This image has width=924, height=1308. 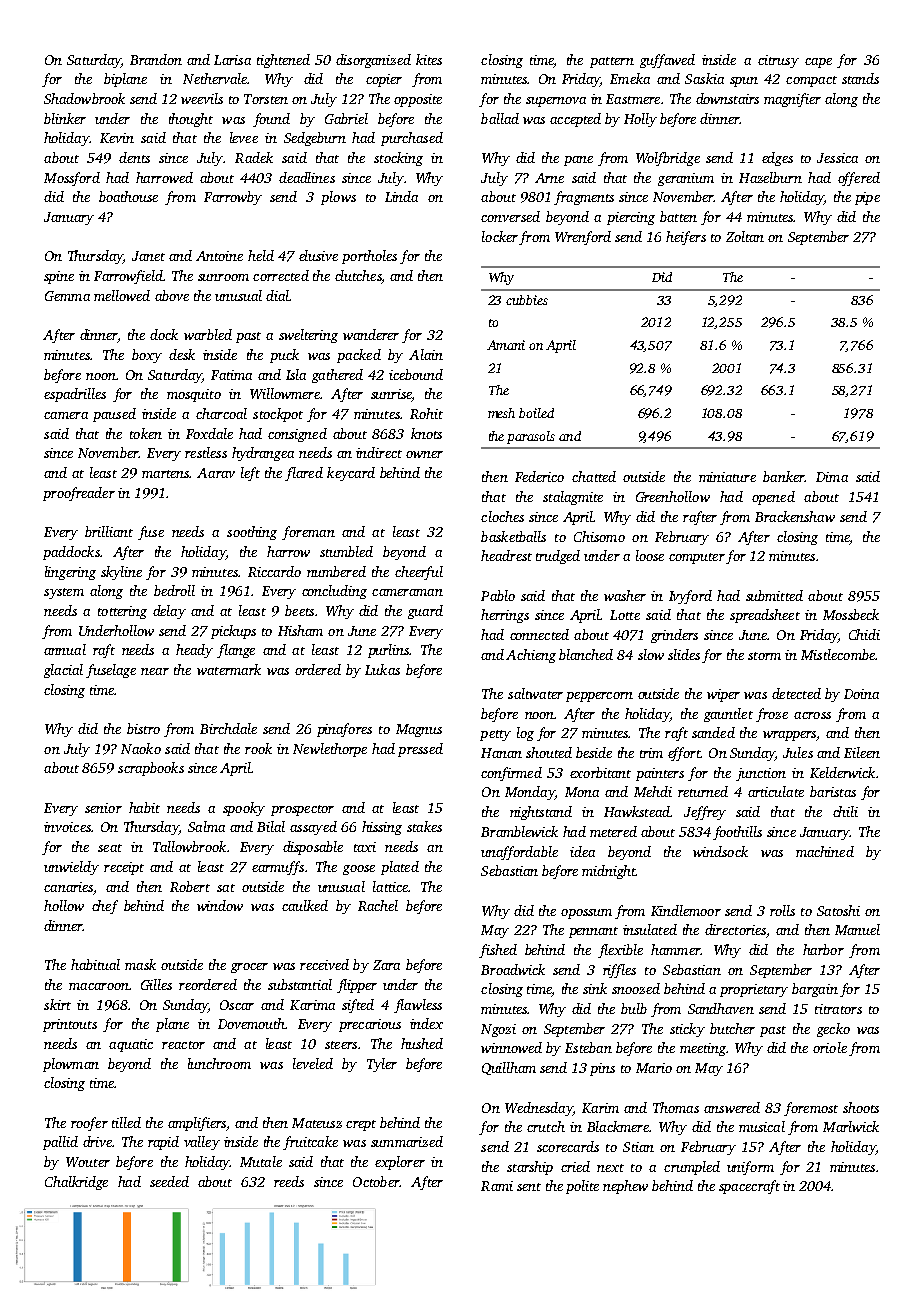 I want to click on Doina, so click(x=861, y=694).
